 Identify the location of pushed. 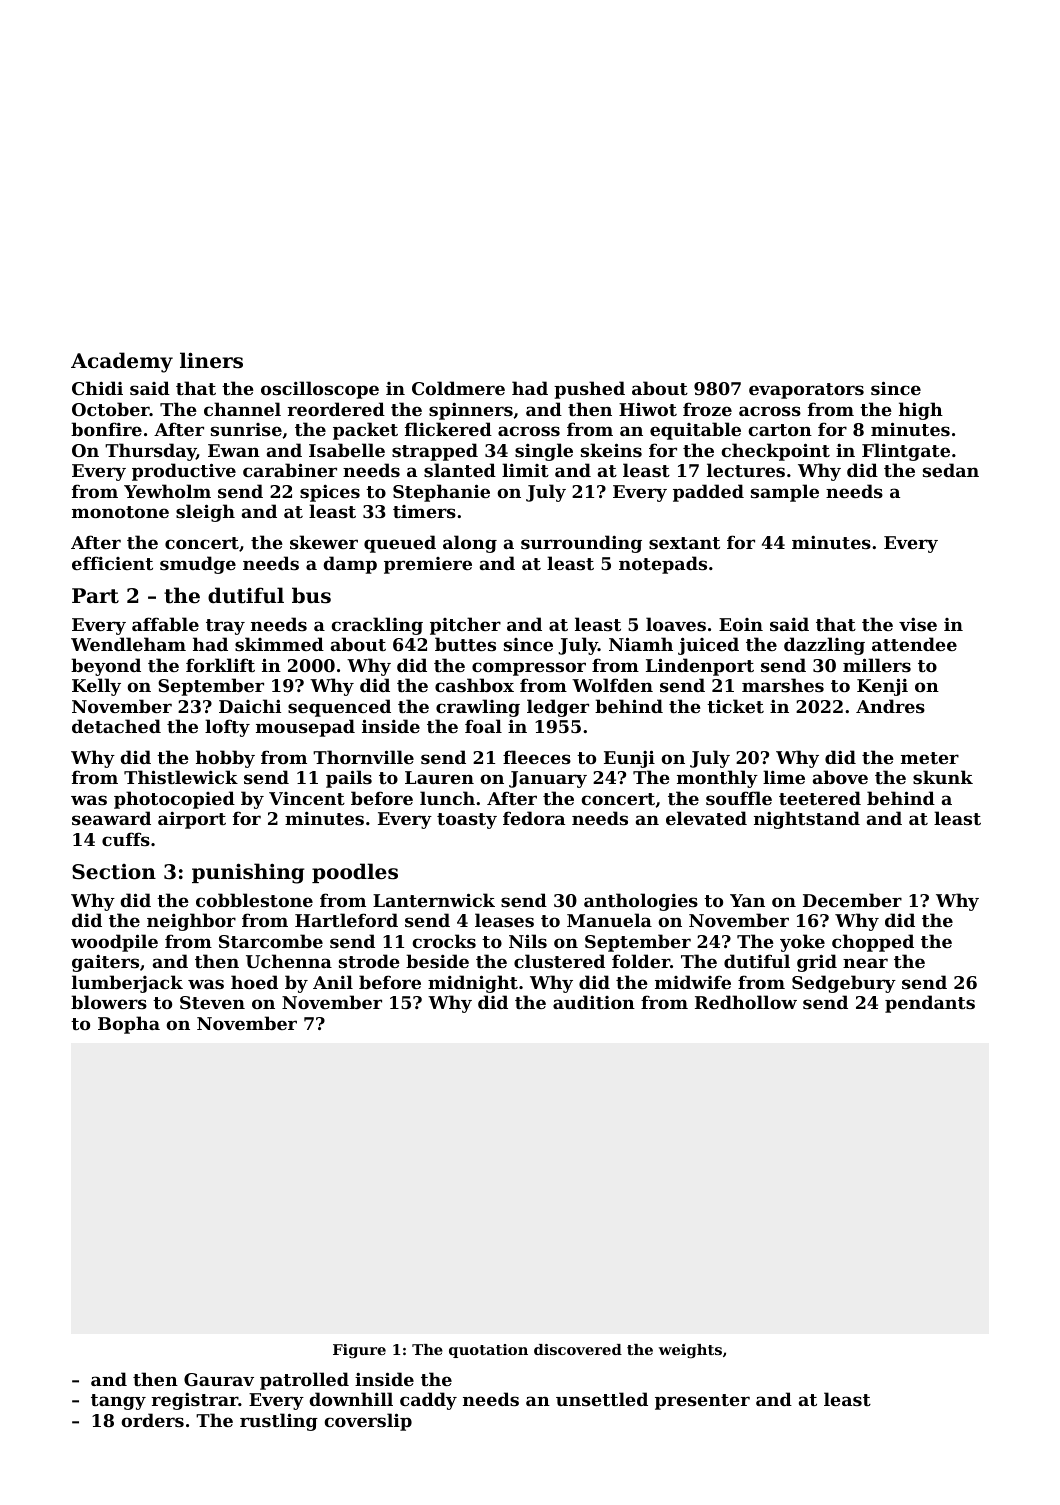
(589, 390).
